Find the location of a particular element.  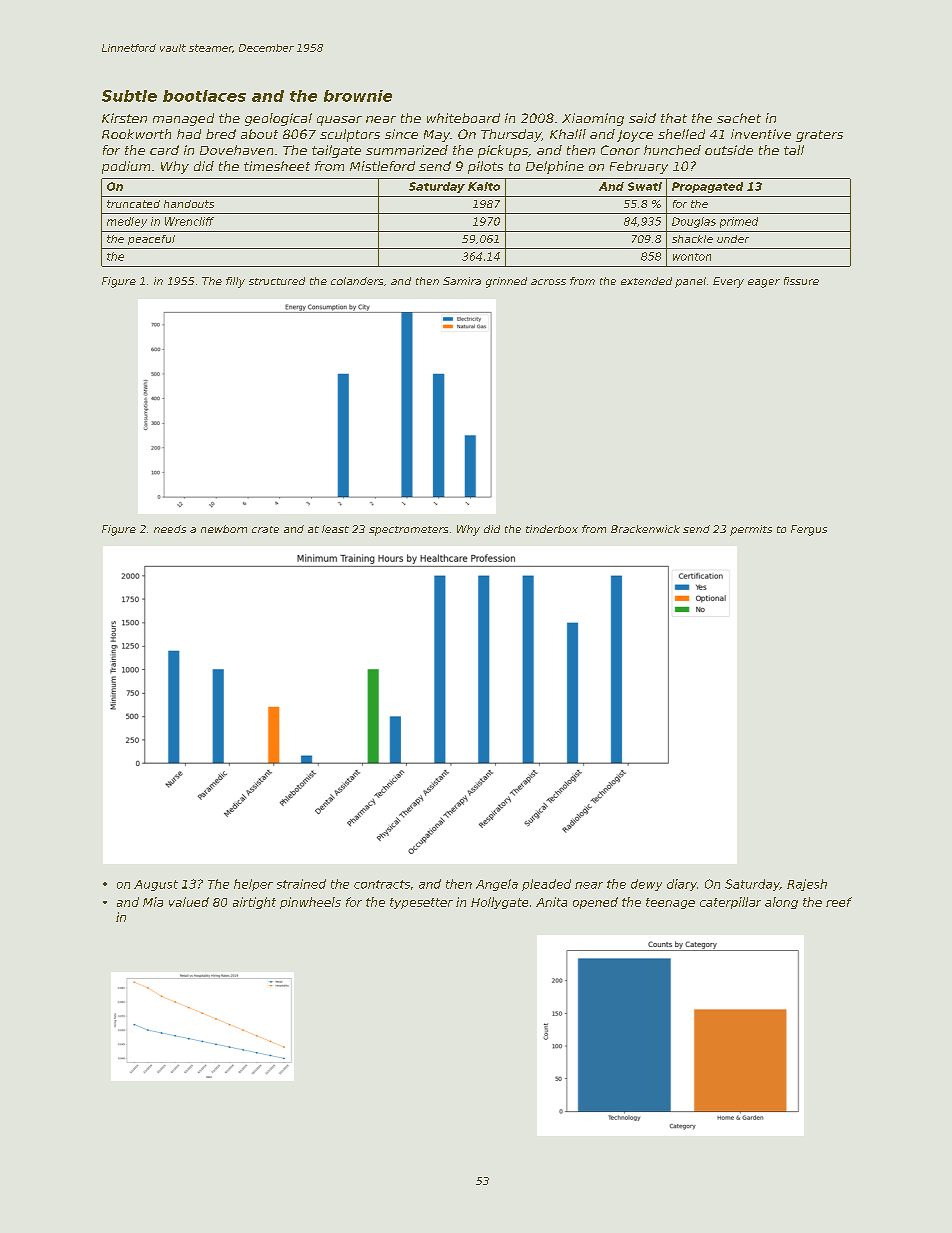

tall is located at coordinates (794, 150).
